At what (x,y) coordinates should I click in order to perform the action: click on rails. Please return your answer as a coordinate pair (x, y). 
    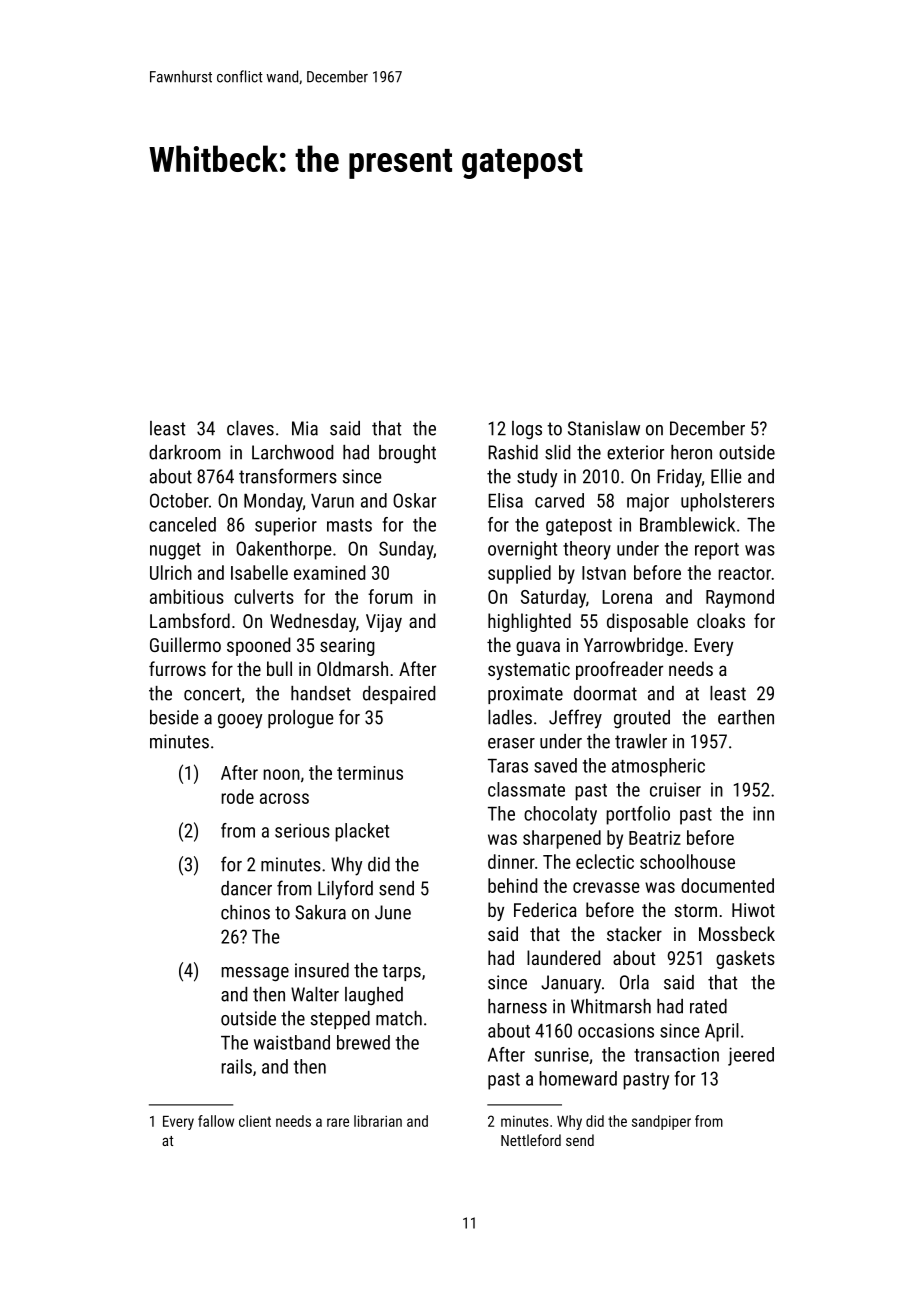
    Looking at the image, I should click on (236, 1066).
